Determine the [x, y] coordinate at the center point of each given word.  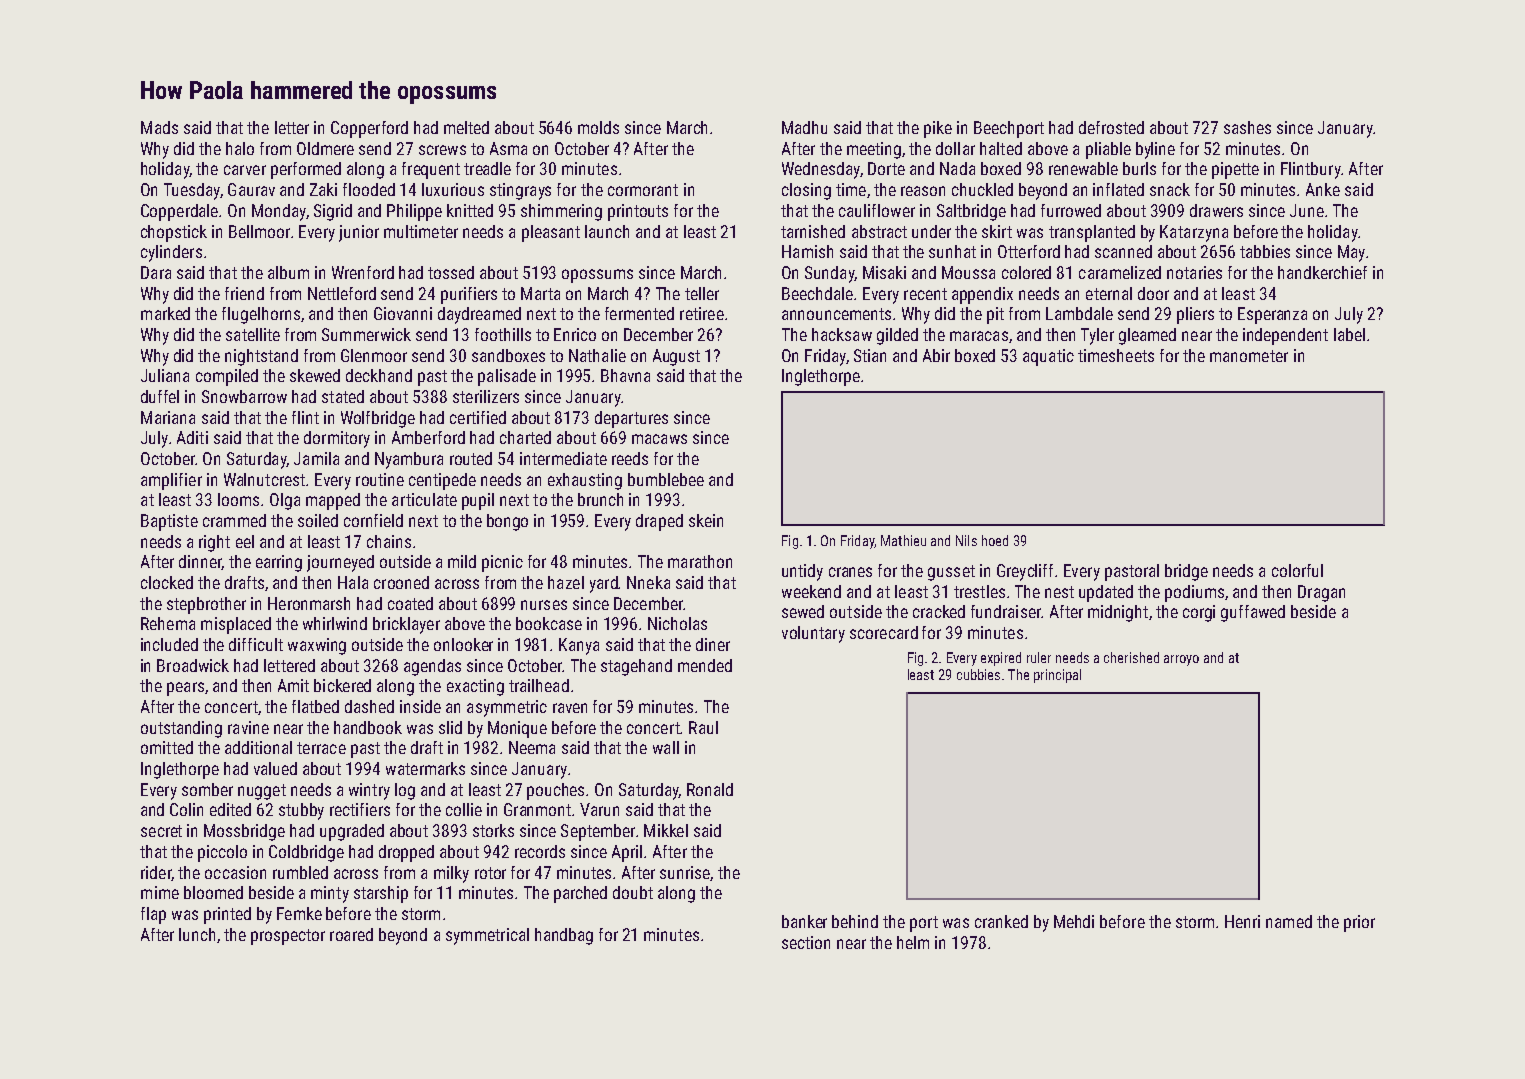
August [676, 357]
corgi [1199, 613]
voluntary [813, 634]
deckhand [379, 375]
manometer [1249, 356]
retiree [702, 313]
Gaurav [251, 189]
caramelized [1120, 272]
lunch [197, 934]
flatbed [315, 706]
